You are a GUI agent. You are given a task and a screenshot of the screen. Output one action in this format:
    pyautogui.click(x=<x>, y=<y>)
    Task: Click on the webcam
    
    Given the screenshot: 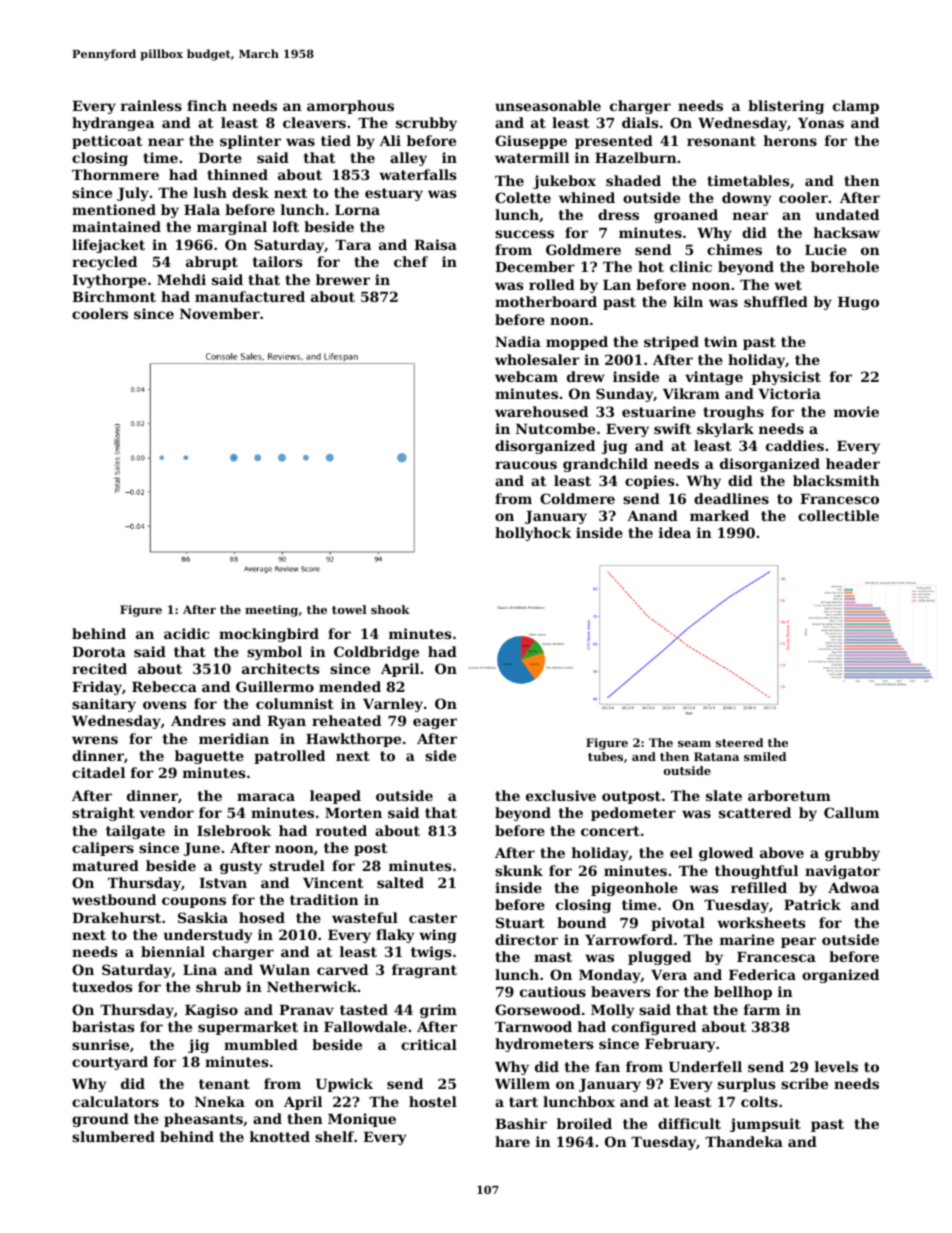 What is the action you would take?
    pyautogui.click(x=526, y=376)
